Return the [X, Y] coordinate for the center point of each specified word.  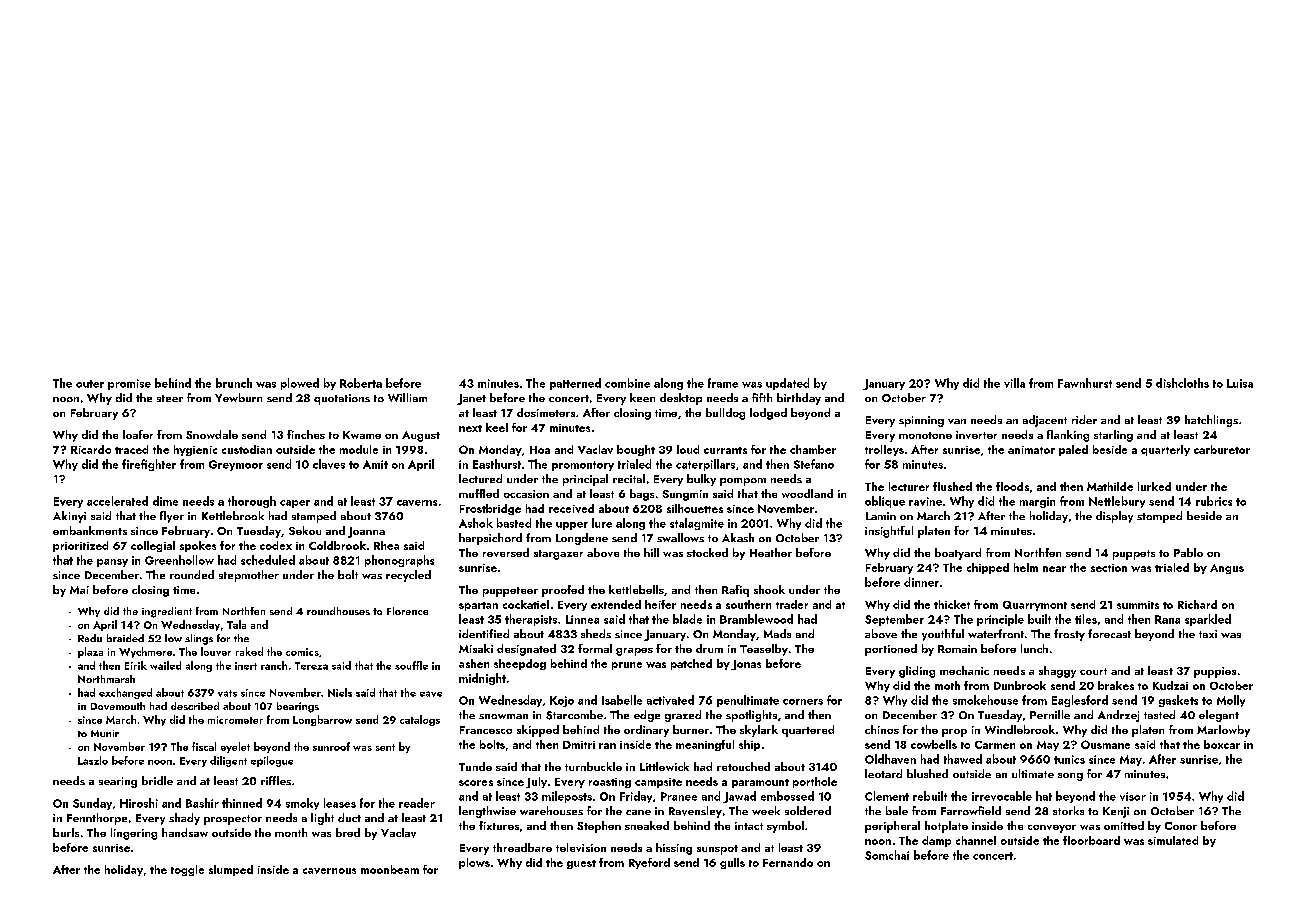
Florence [407, 611]
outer [90, 384]
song [1070, 777]
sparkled [1208, 620]
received [571, 508]
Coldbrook [337, 545]
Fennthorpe [97, 819]
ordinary [646, 731]
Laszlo [93, 760]
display [1114, 517]
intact [749, 826]
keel [497, 427]
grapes [634, 652]
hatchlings [1211, 421]
